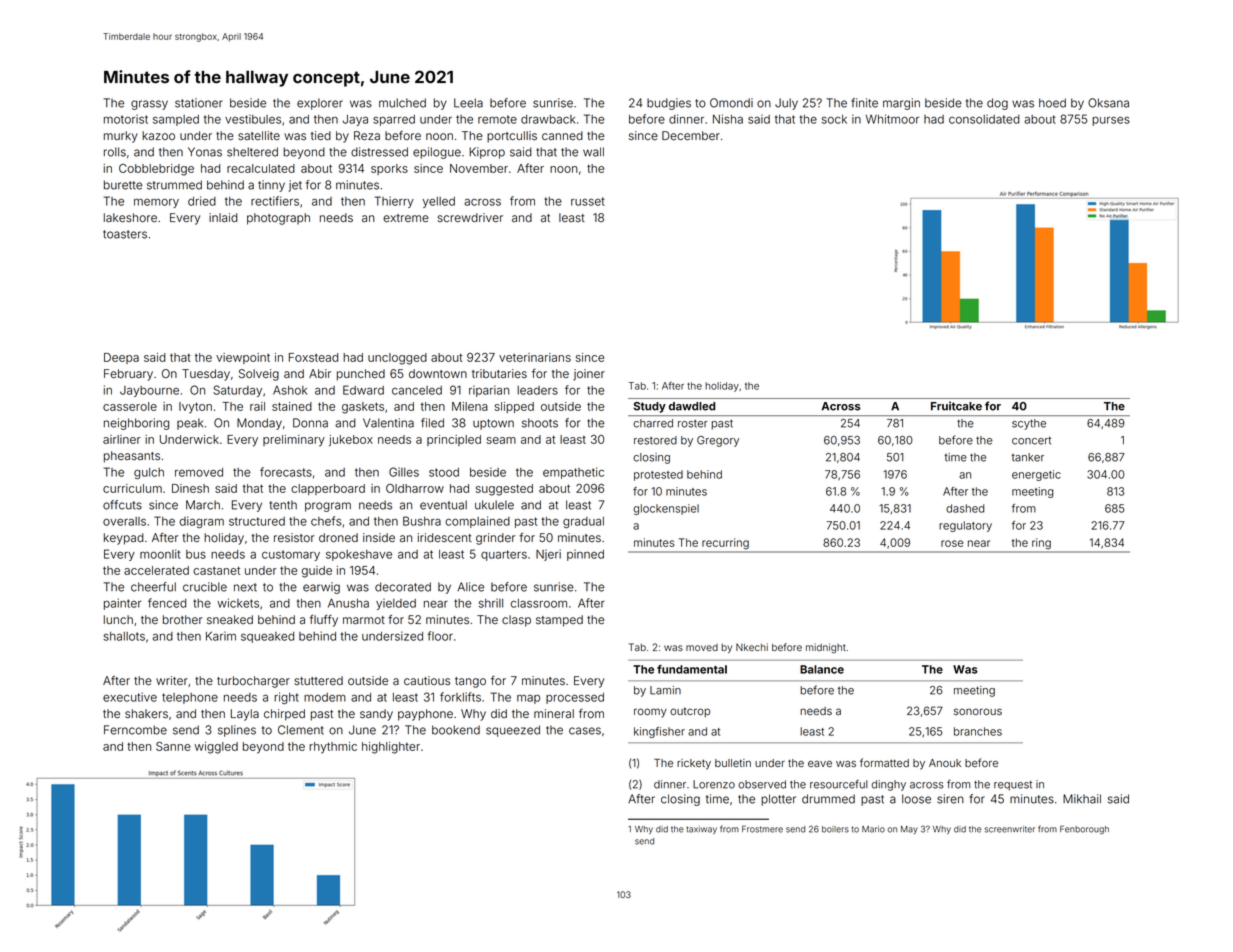 The image size is (1233, 952). I want to click on dashed, so click(965, 508).
